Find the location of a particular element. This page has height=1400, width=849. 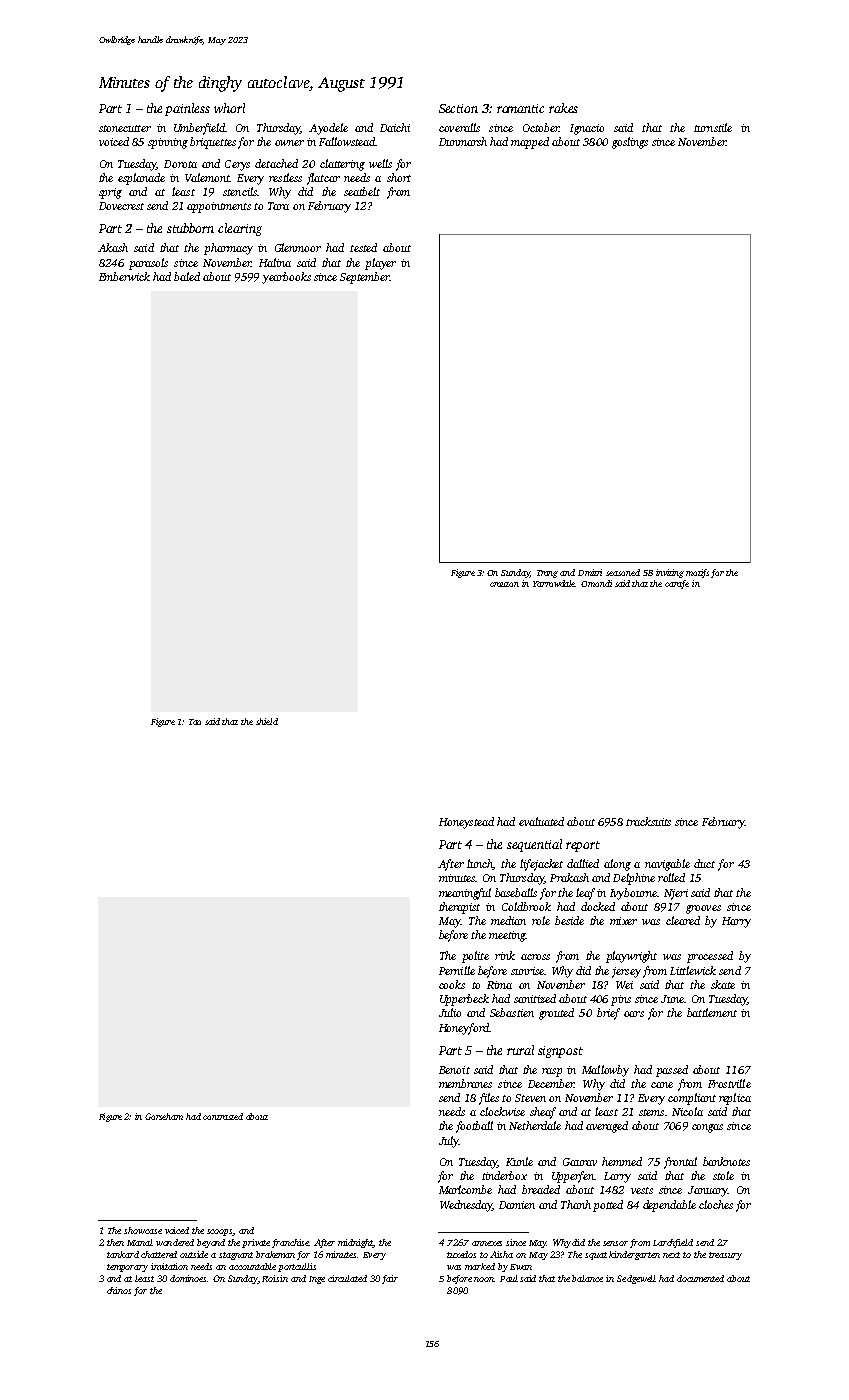

Inge is located at coordinates (317, 1280).
